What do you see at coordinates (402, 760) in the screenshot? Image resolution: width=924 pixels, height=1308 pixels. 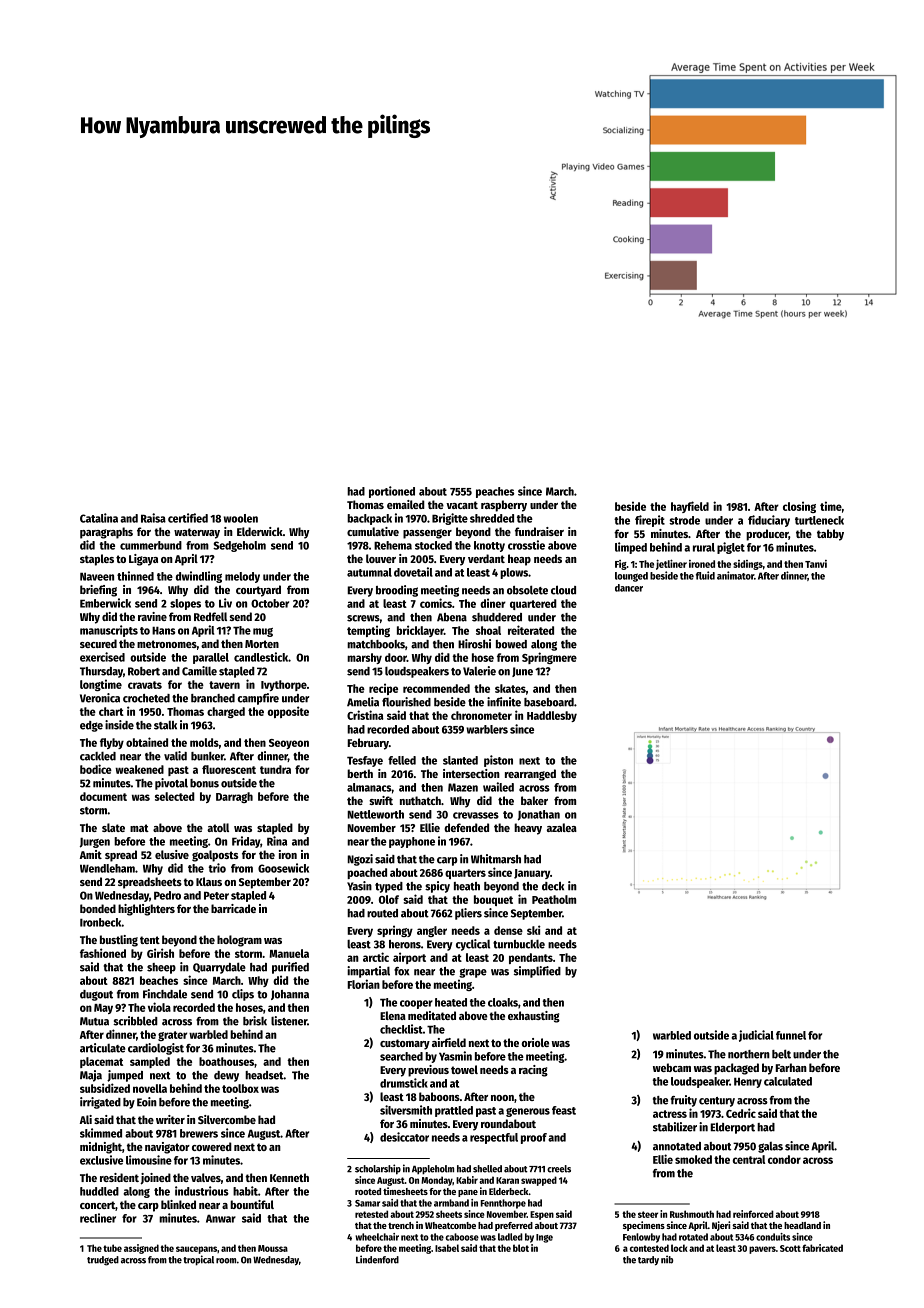 I see `felled` at bounding box center [402, 760].
